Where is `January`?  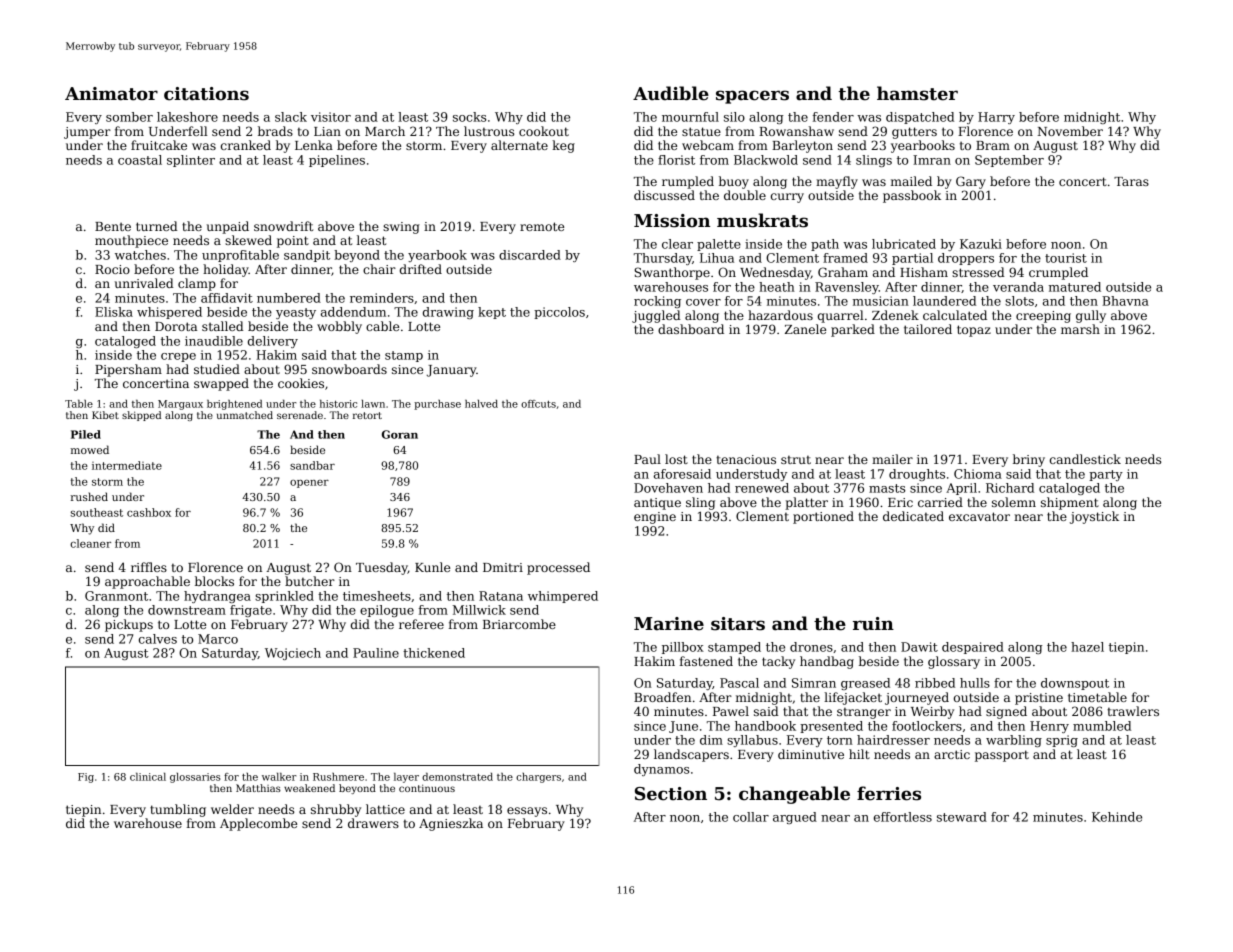
January is located at coordinates (452, 371).
